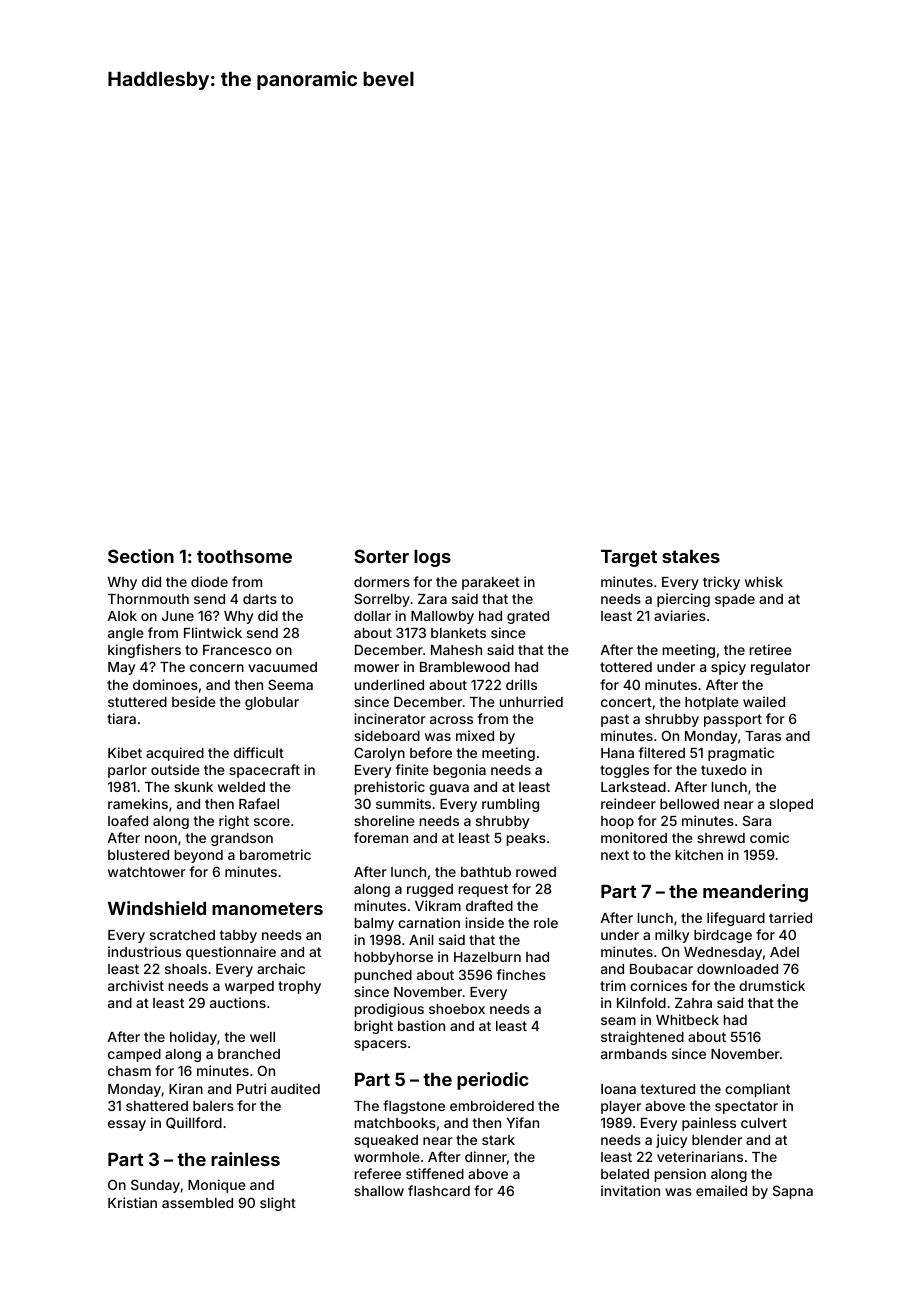 The width and height of the screenshot is (924, 1308). What do you see at coordinates (395, 1123) in the screenshot?
I see `matchbooks` at bounding box center [395, 1123].
